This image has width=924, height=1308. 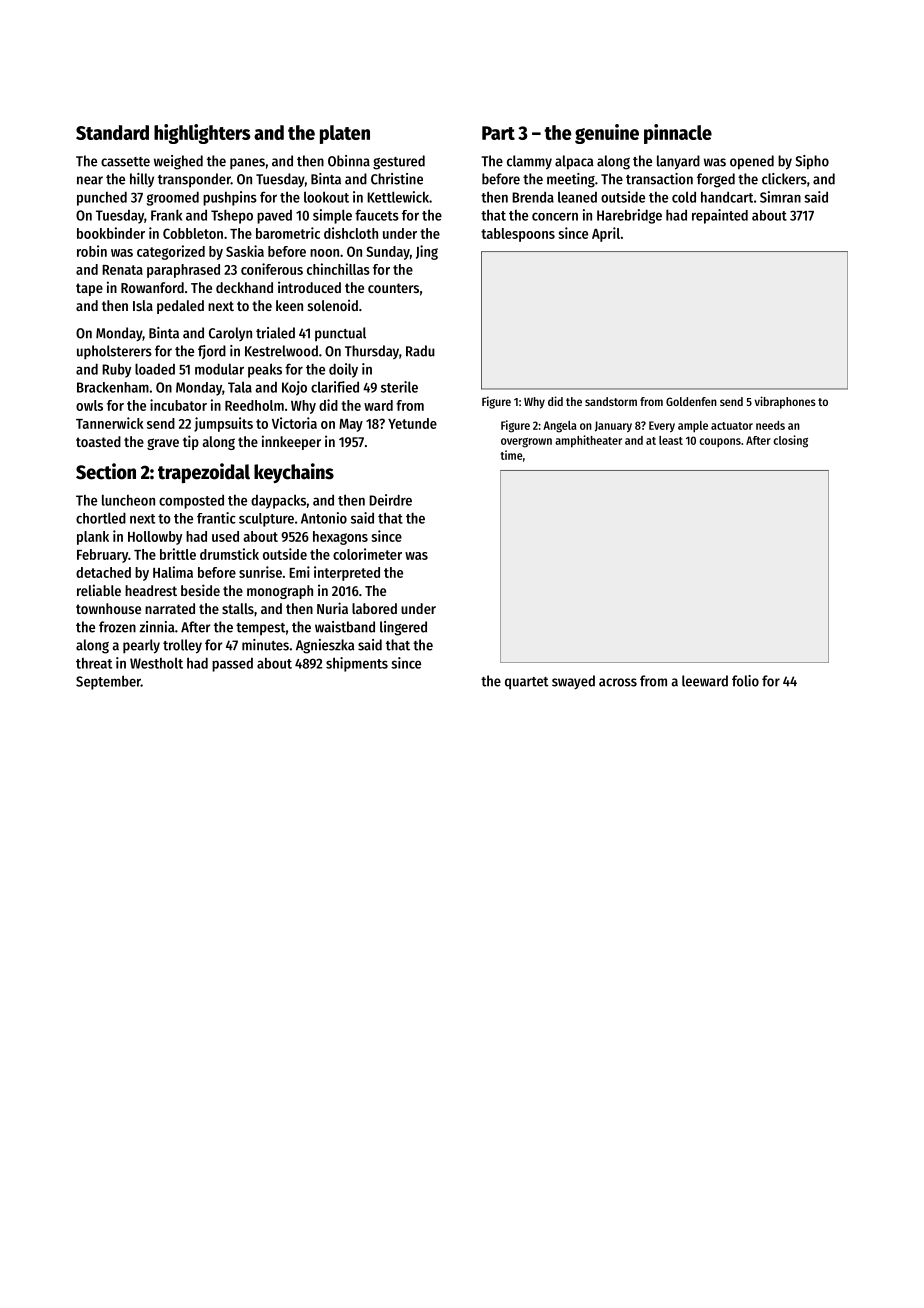 What do you see at coordinates (204, 473) in the image?
I see `trapezoidal` at bounding box center [204, 473].
